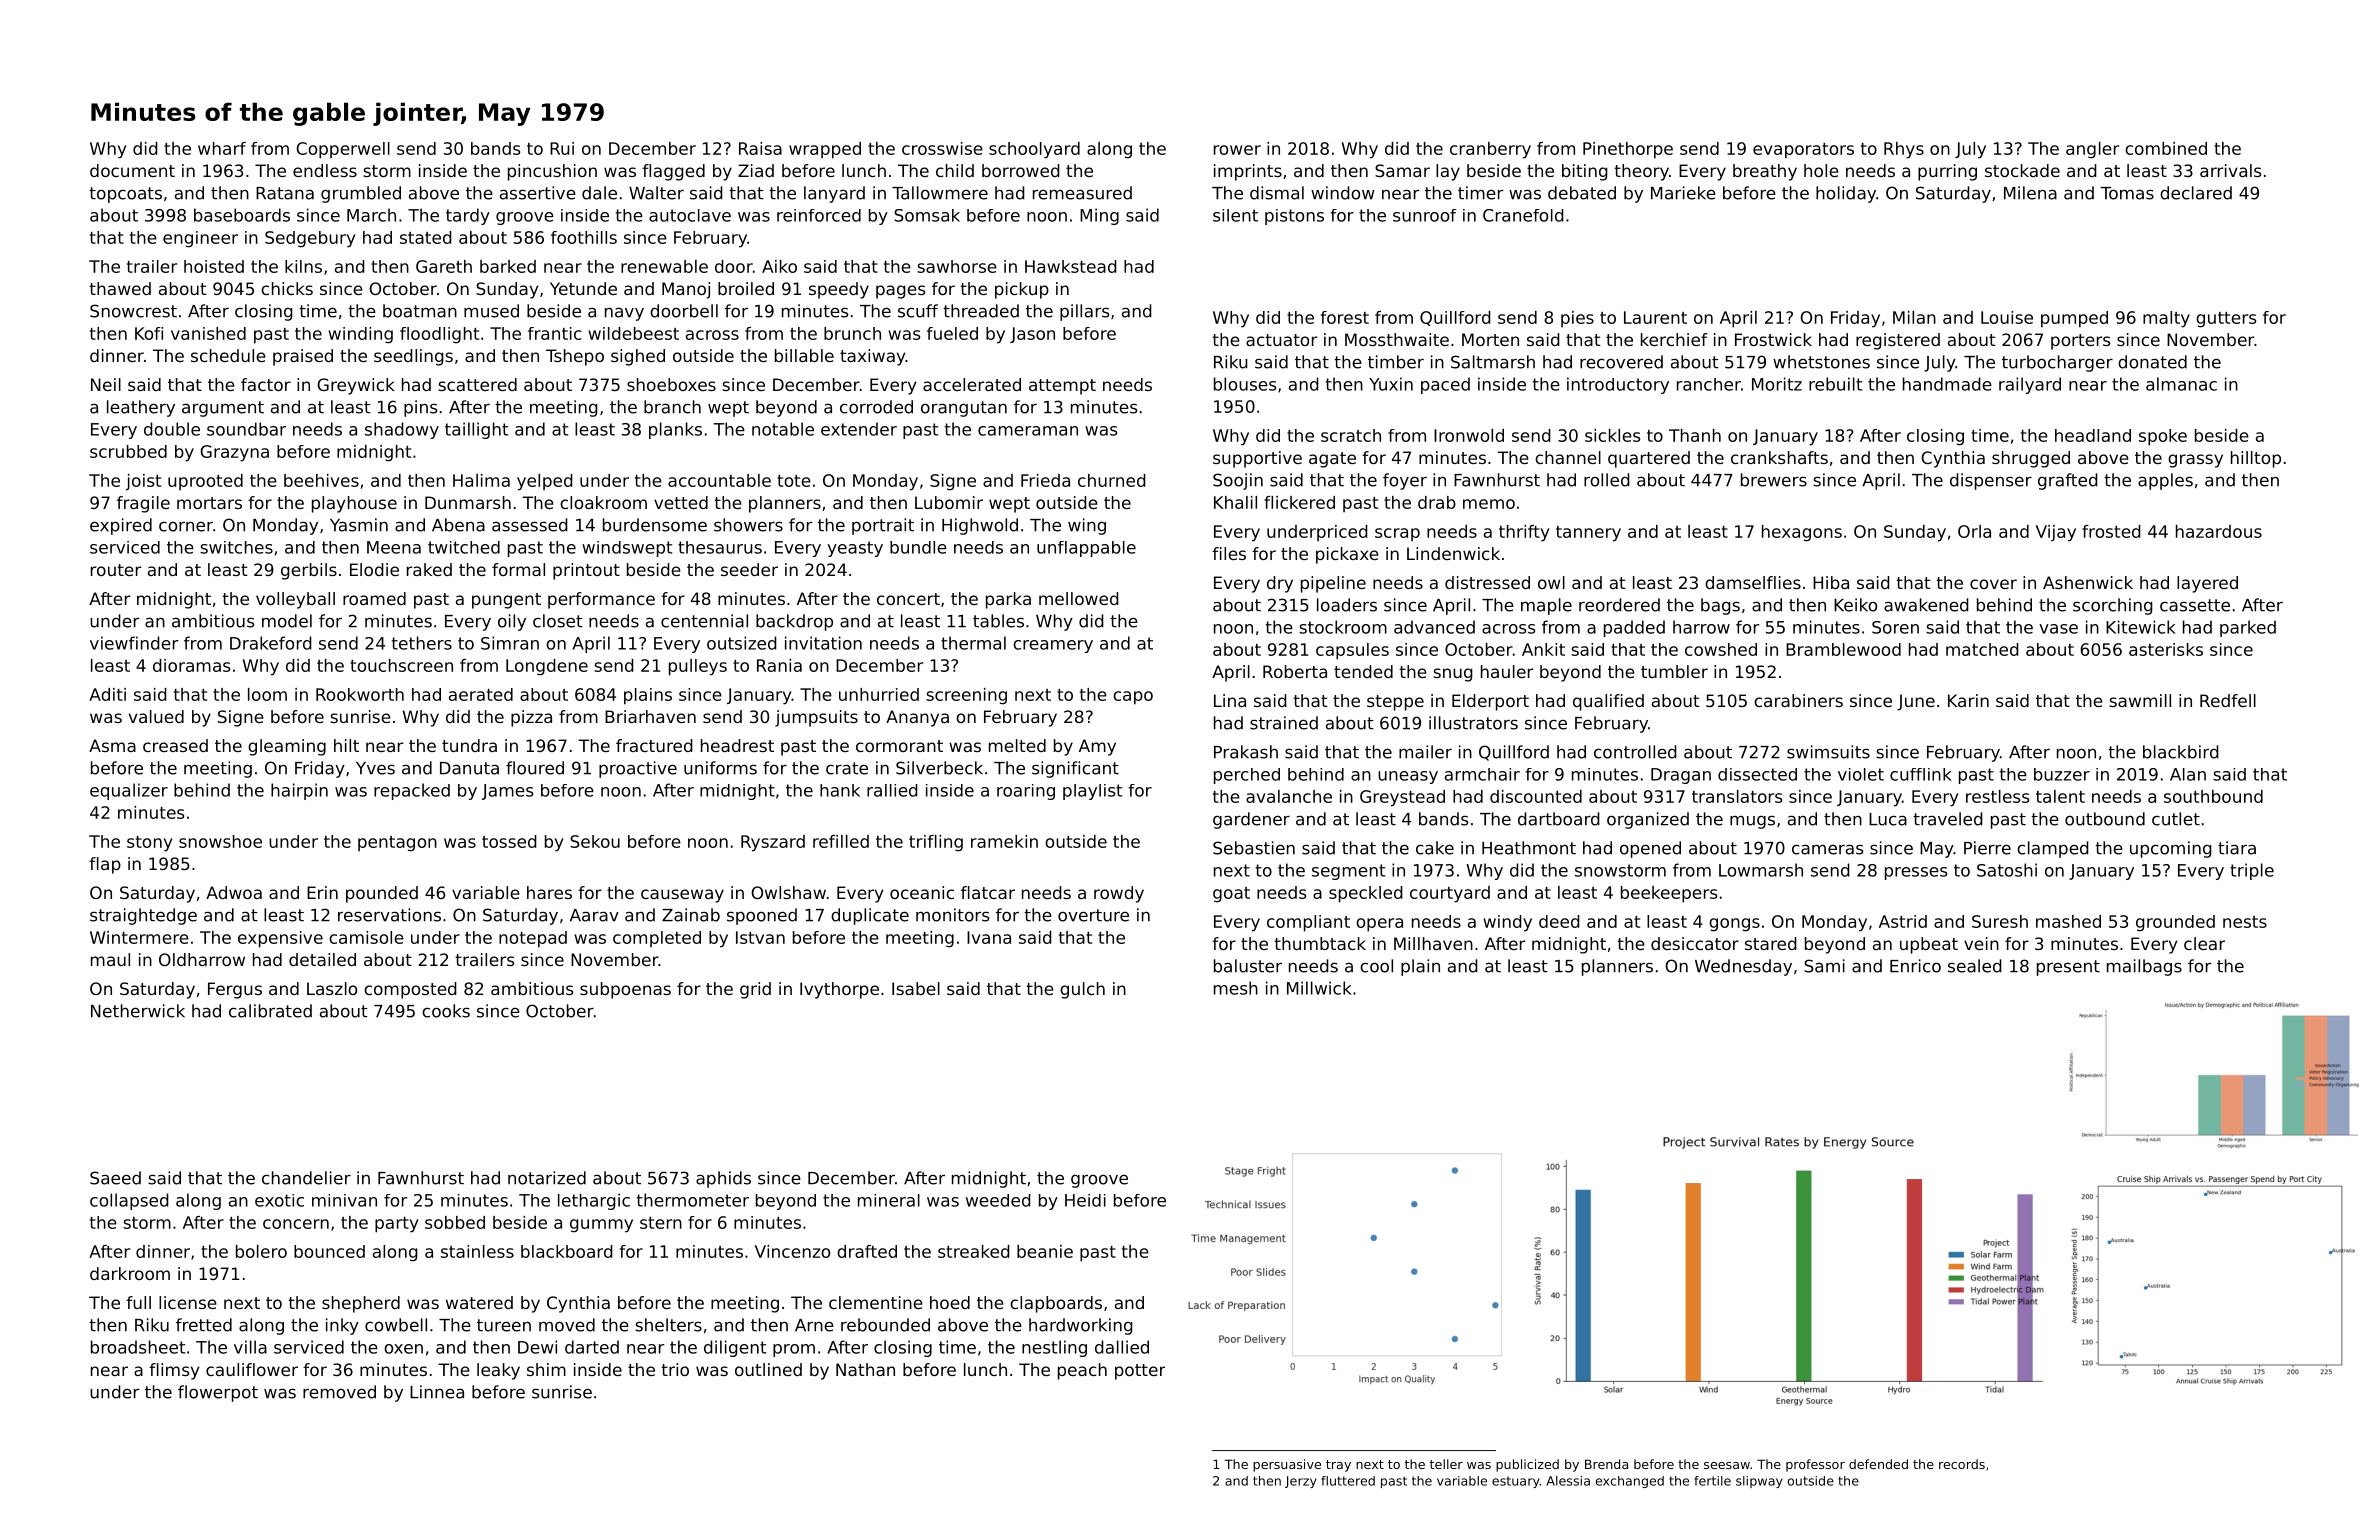  Describe the element at coordinates (1915, 966) in the image. I see `Enrico` at that location.
